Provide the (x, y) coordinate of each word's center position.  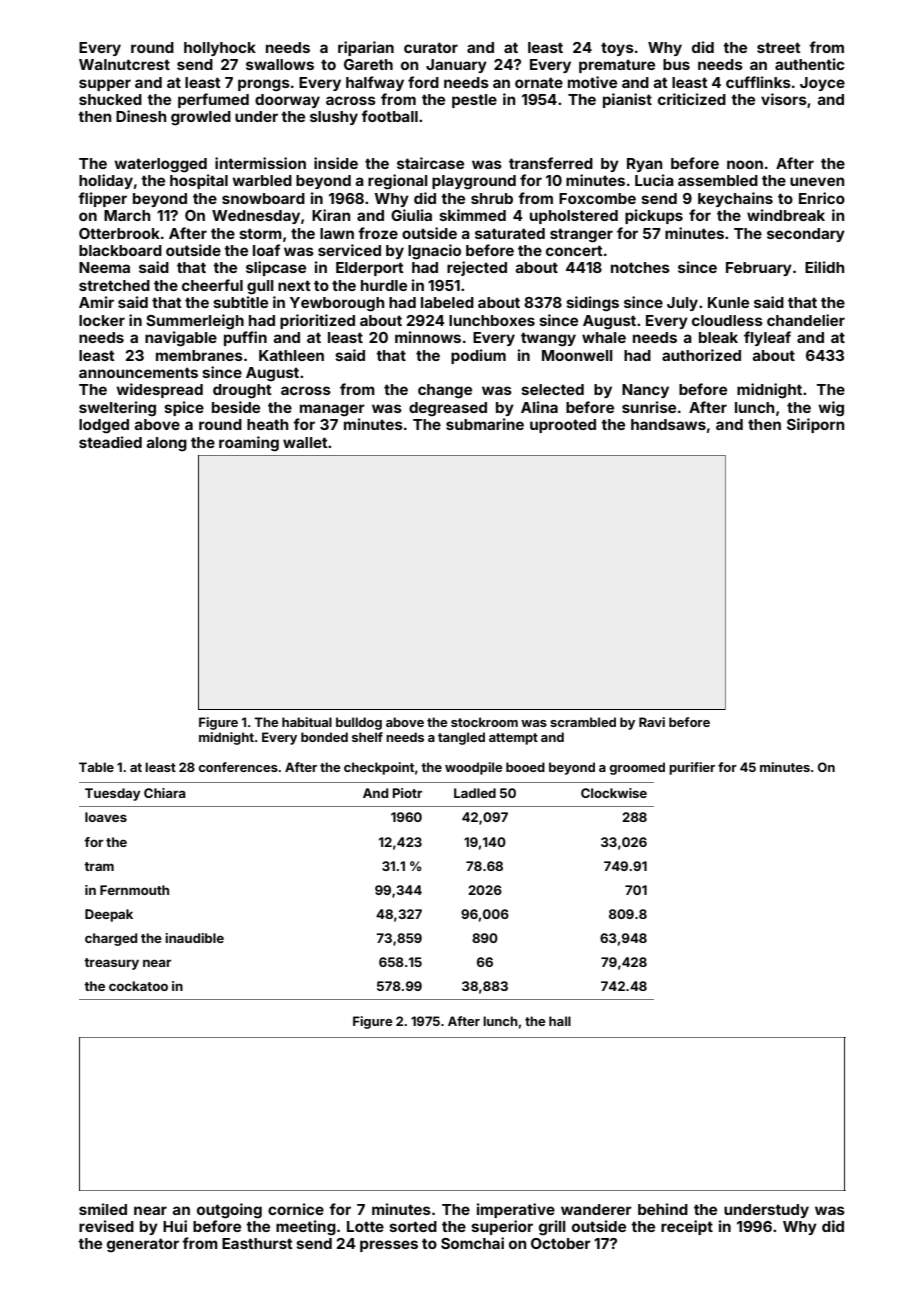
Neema (104, 267)
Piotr (407, 793)
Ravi (652, 722)
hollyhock (220, 49)
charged (111, 939)
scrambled (583, 722)
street (779, 47)
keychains (735, 199)
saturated (510, 233)
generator (143, 1245)
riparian (366, 48)
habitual (307, 722)
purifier (692, 768)
